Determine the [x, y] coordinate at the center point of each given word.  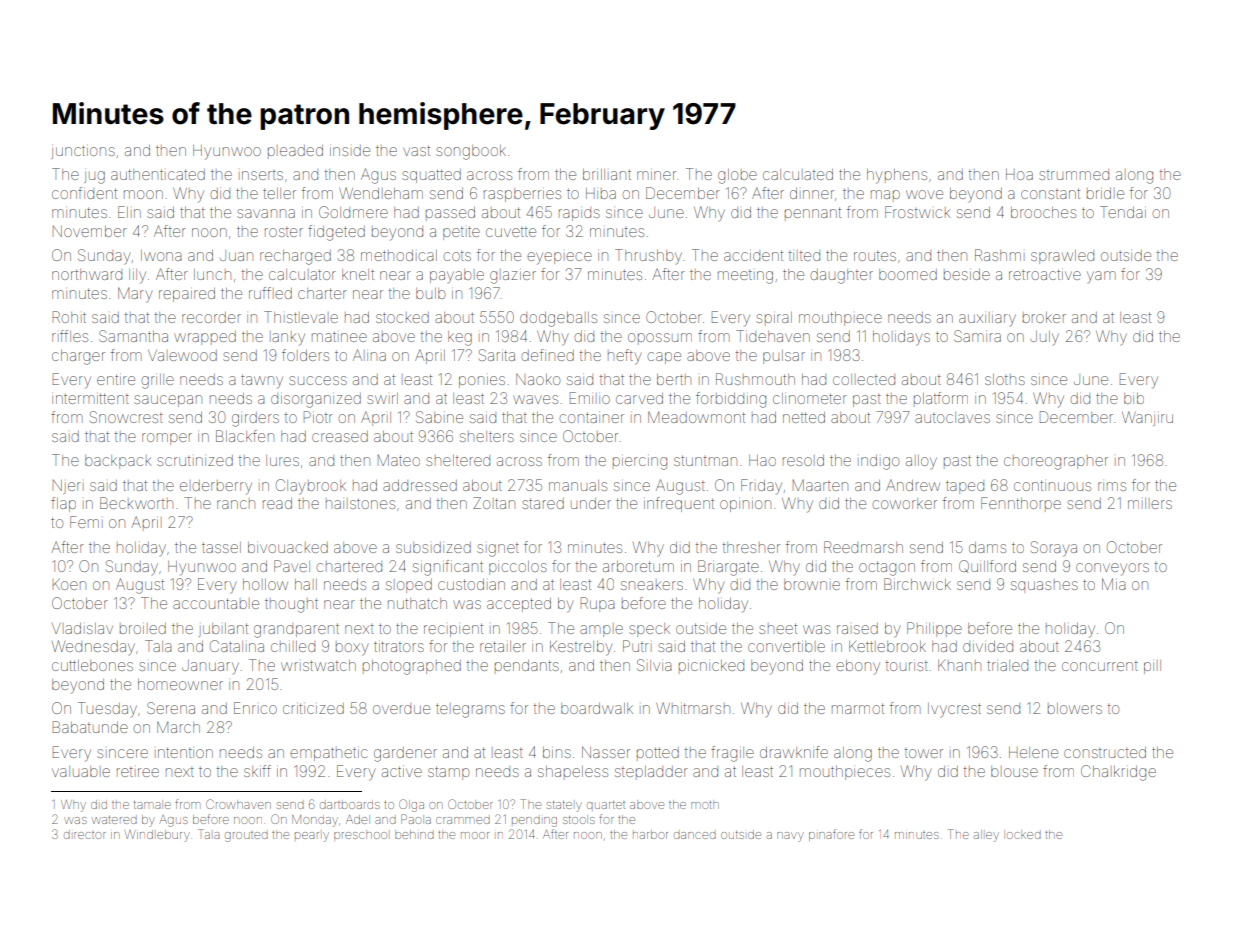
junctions [83, 152]
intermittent [90, 398]
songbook [471, 152]
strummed [1074, 175]
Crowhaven [238, 804]
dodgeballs [558, 319]
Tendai [1123, 212]
